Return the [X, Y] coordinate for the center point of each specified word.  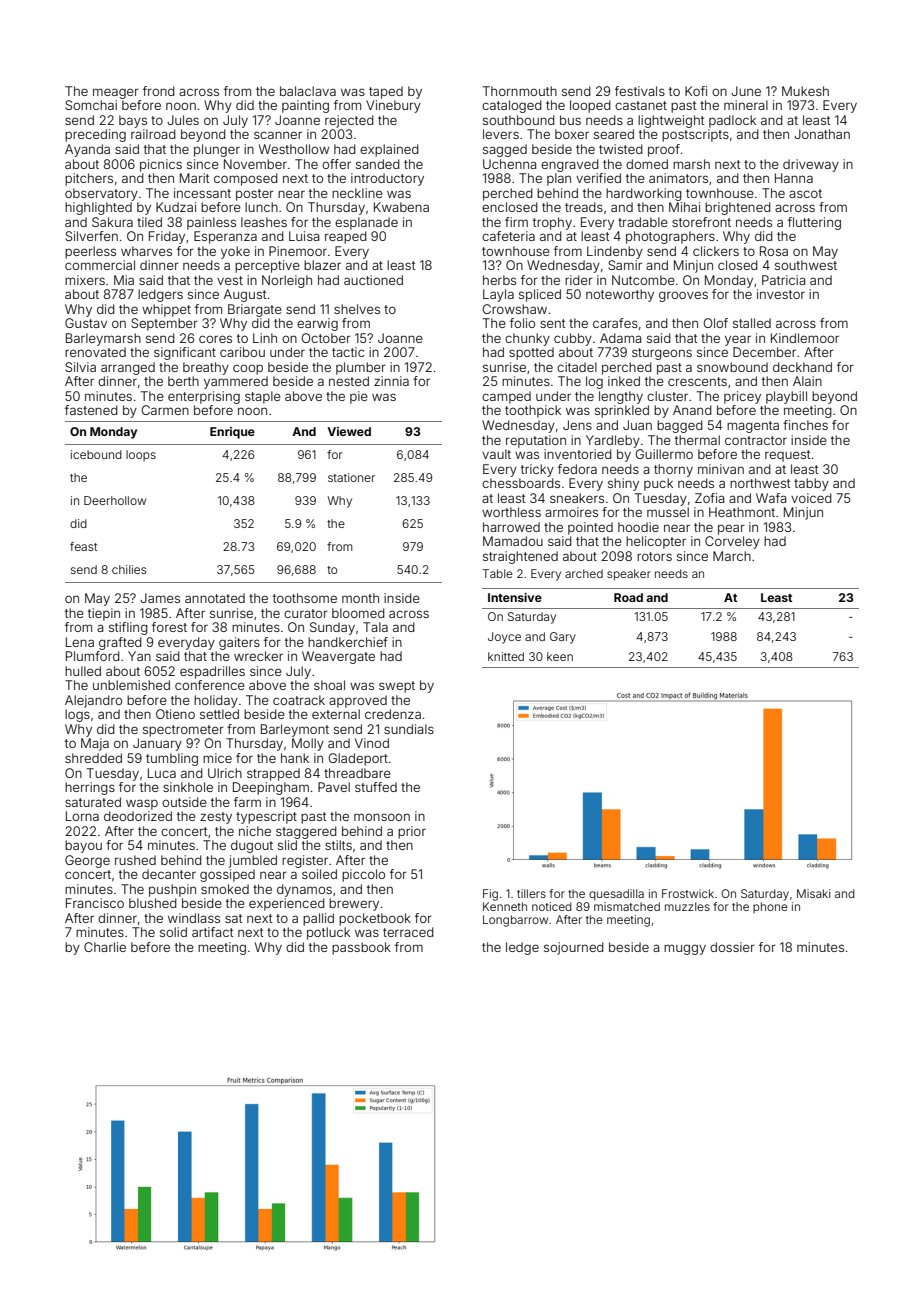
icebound [96, 454]
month [360, 598]
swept [397, 687]
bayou [83, 846]
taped [386, 92]
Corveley [732, 542]
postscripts [695, 135]
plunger [217, 150]
